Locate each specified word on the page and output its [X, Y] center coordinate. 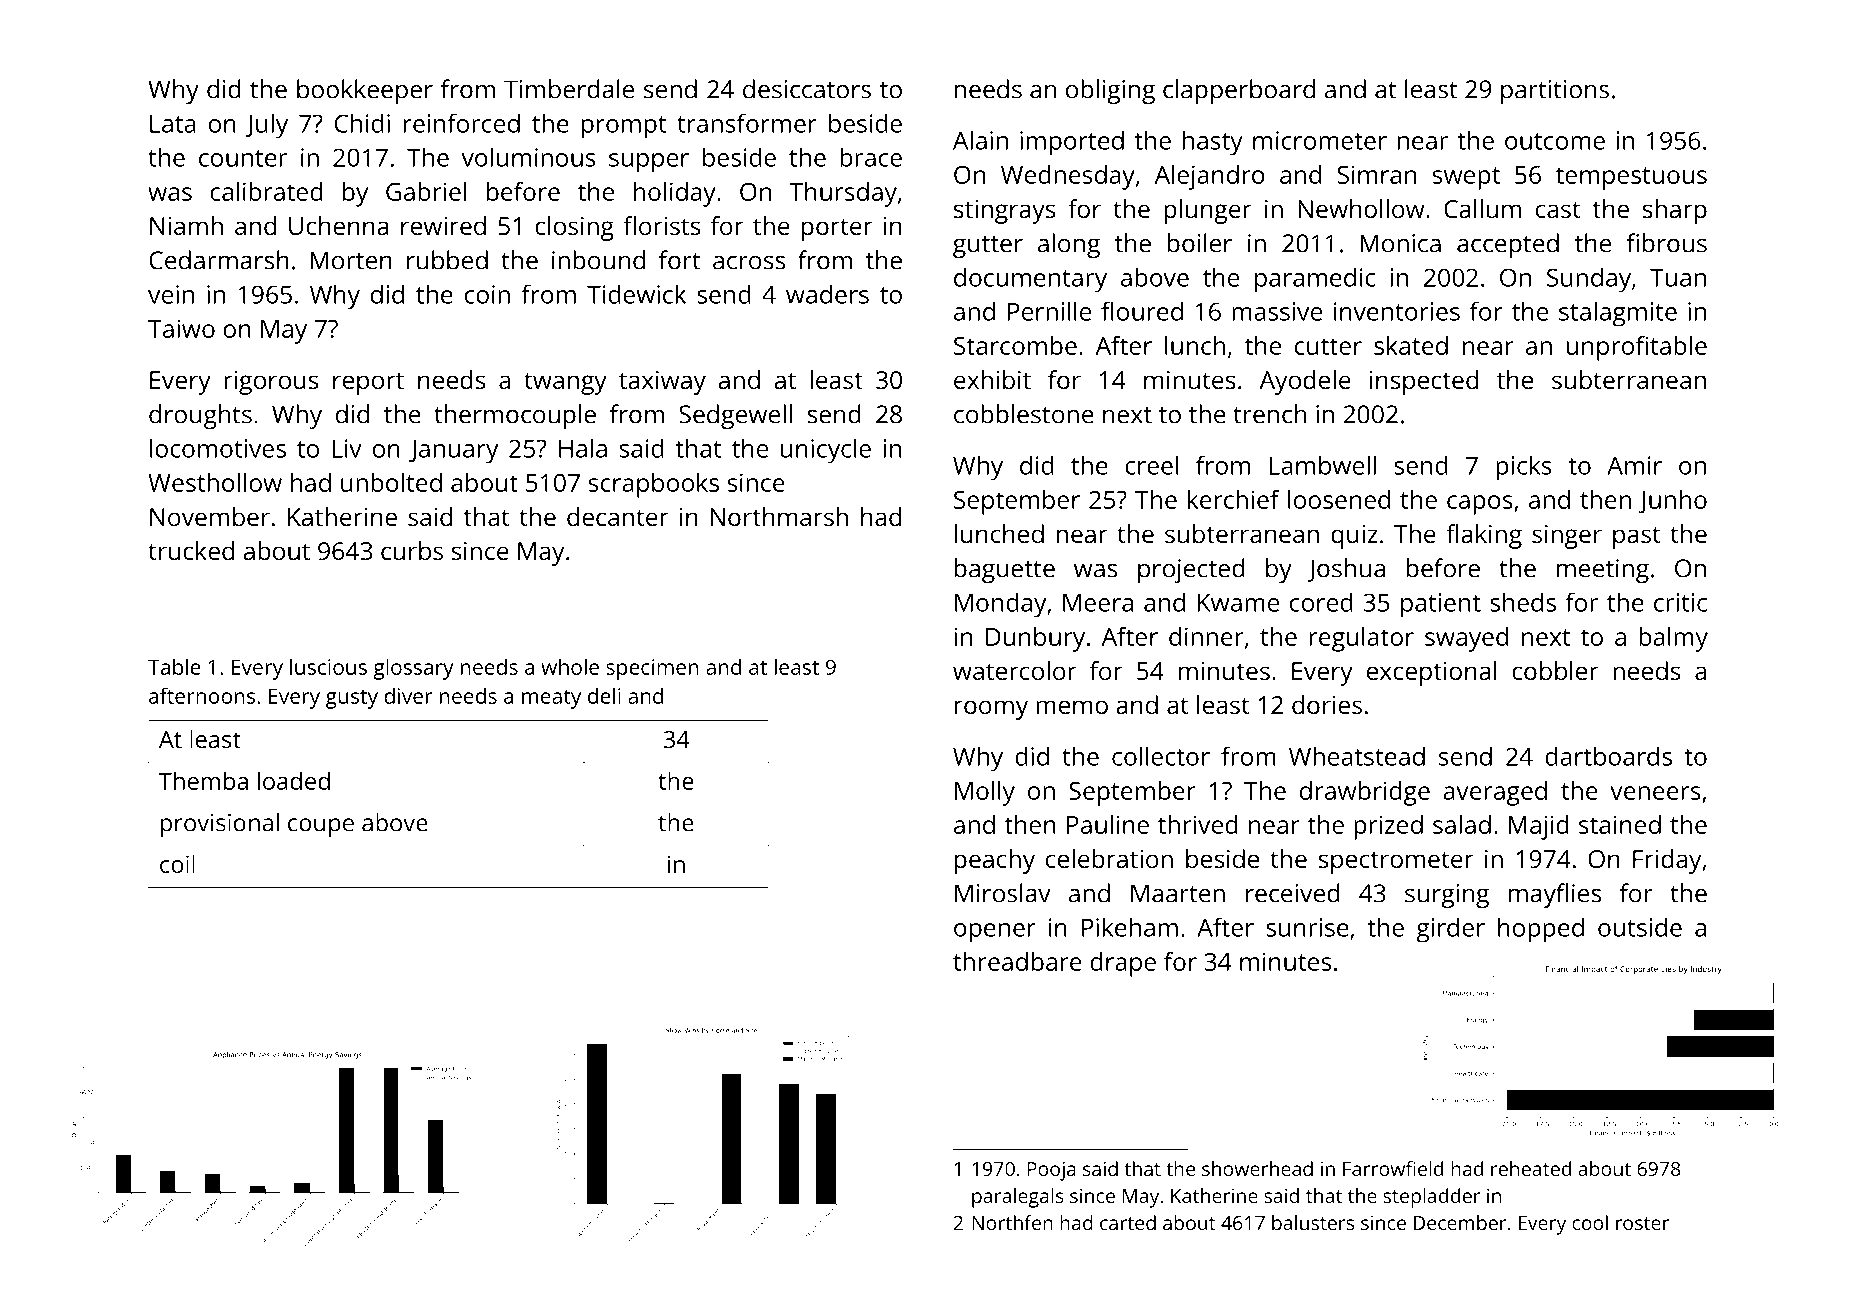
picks [1524, 468]
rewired [443, 225]
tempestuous [1631, 178]
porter [837, 229]
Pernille [1049, 311]
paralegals [1018, 1198]
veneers [1655, 793]
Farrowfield [1393, 1168]
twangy [565, 383]
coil [177, 864]
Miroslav [1003, 893]
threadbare [1017, 961]
